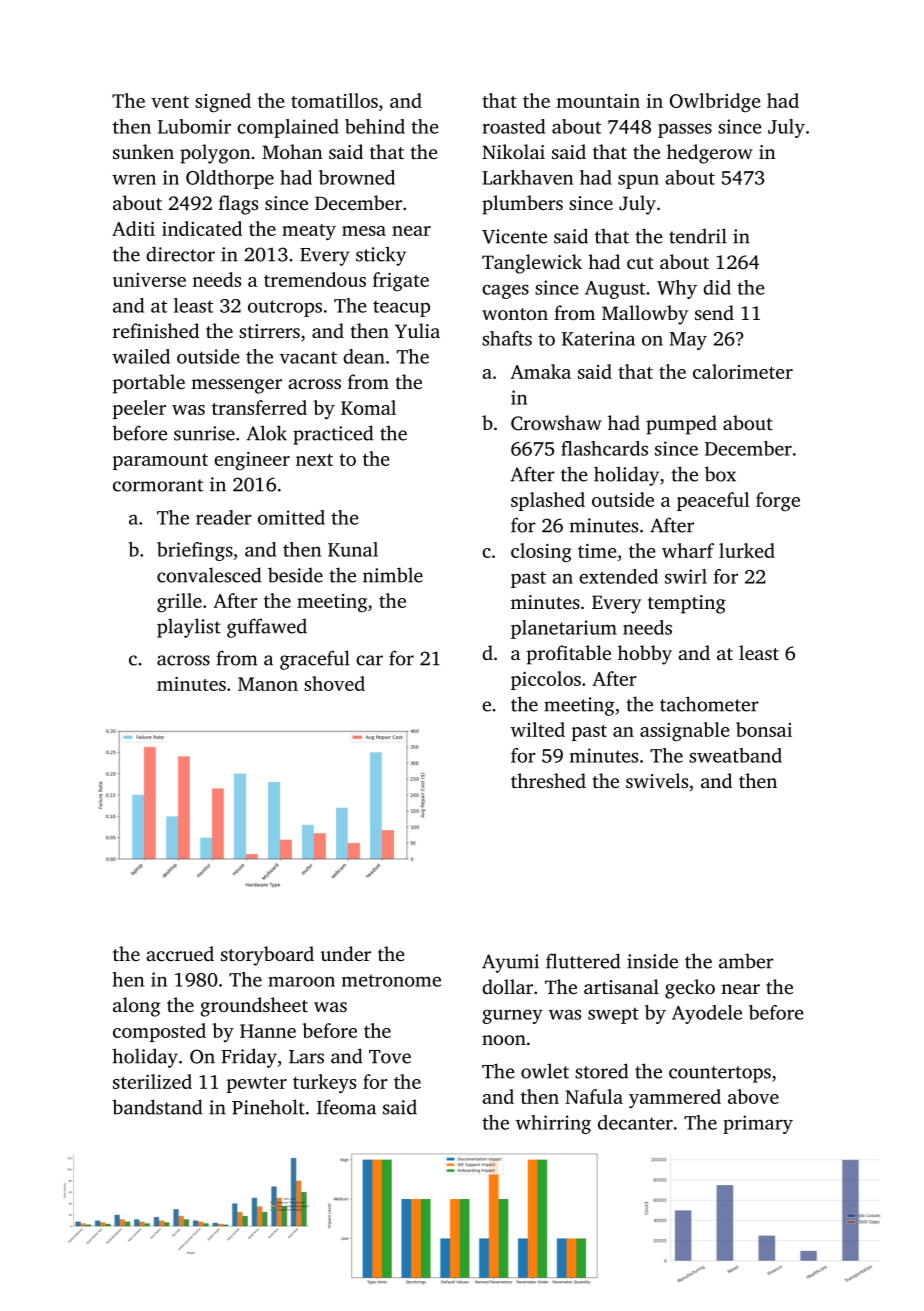 The image size is (924, 1311). Describe the element at coordinates (157, 1107) in the screenshot. I see `bandstand` at that location.
